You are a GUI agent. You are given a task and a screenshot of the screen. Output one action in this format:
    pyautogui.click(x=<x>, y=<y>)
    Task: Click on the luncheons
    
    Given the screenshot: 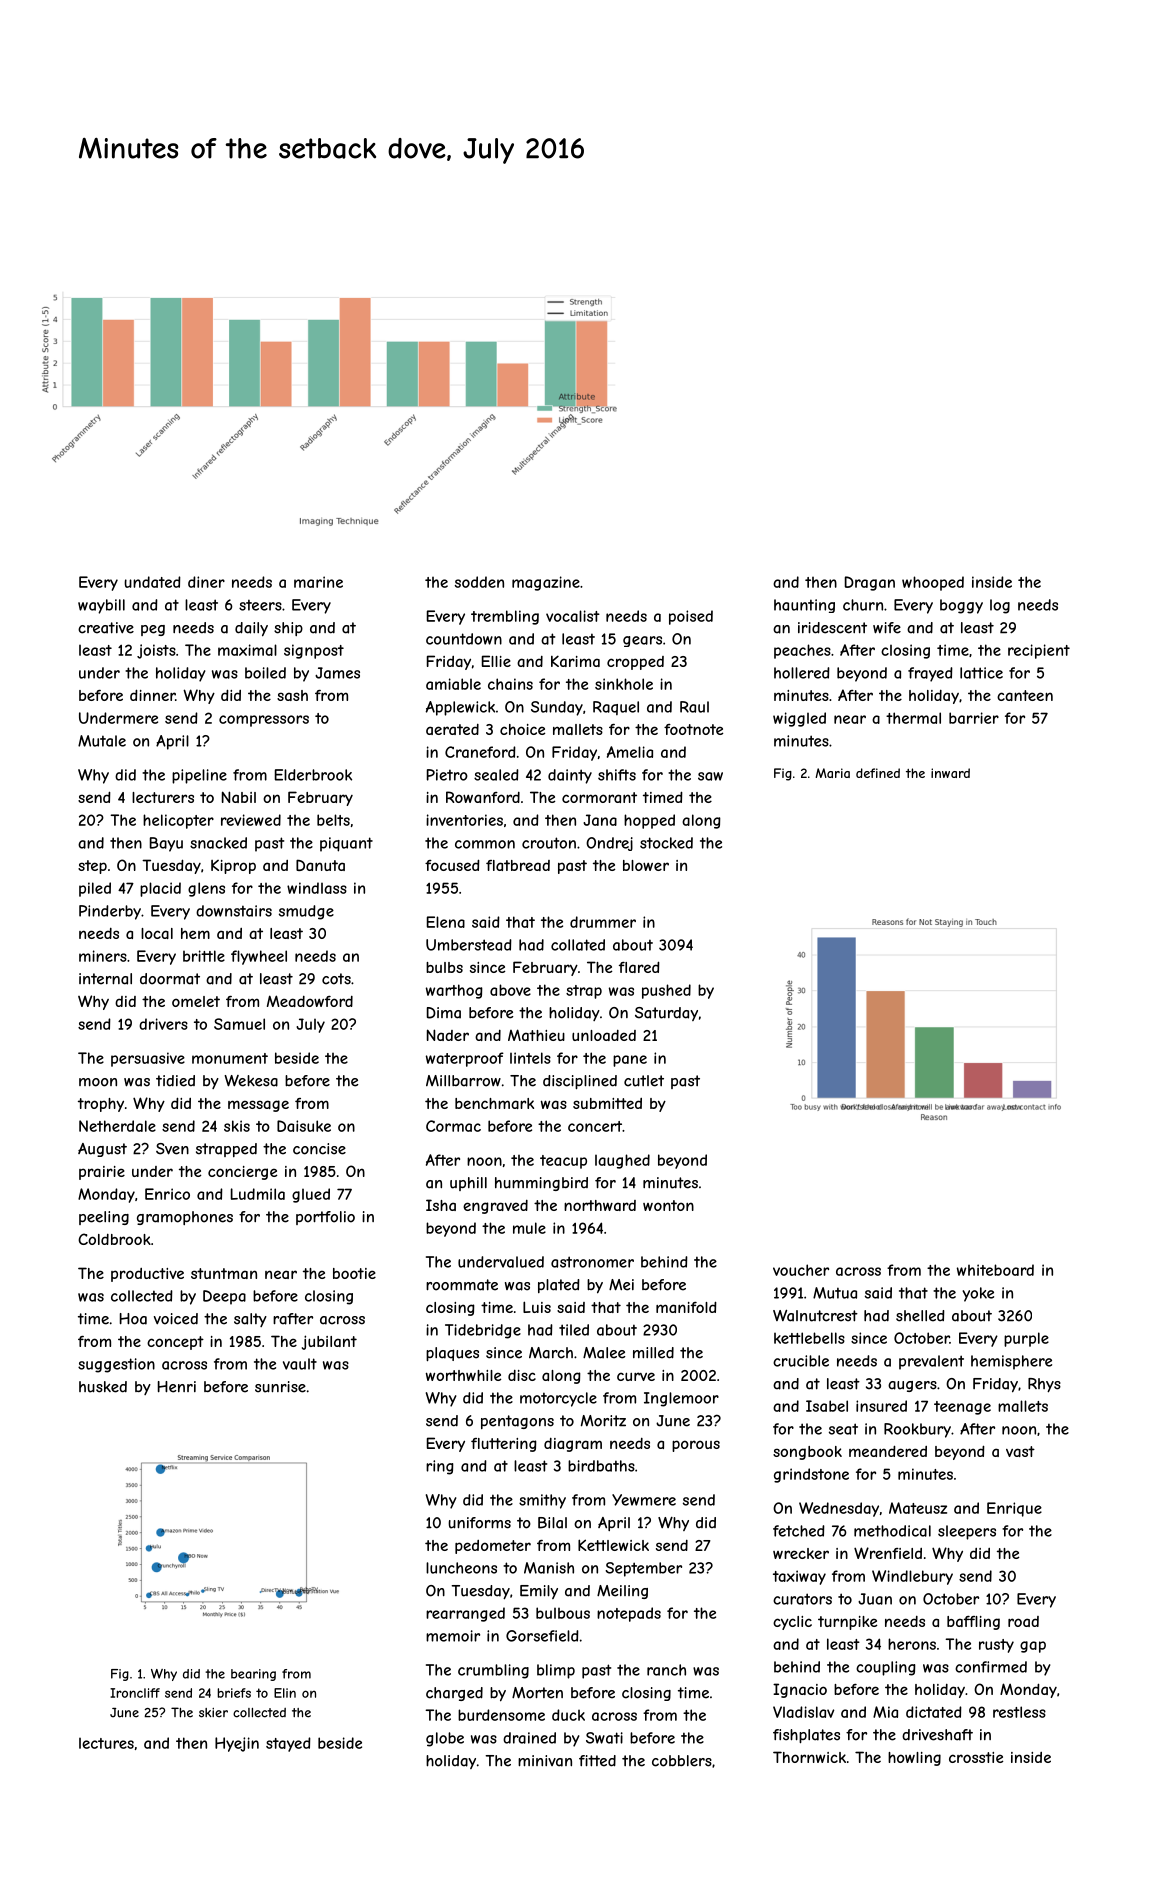 What is the action you would take?
    pyautogui.click(x=461, y=1568)
